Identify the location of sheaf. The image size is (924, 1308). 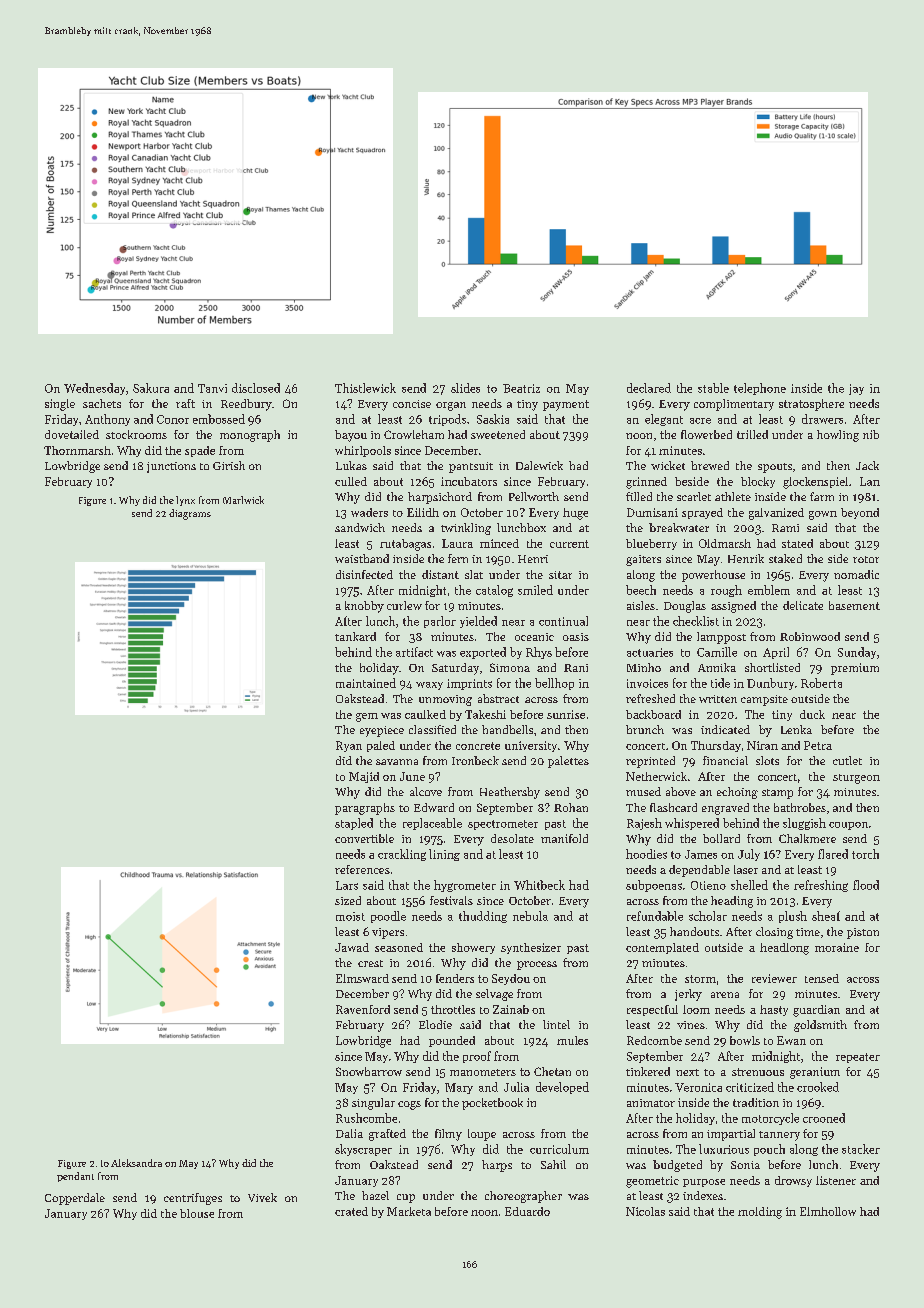
(826, 916).
